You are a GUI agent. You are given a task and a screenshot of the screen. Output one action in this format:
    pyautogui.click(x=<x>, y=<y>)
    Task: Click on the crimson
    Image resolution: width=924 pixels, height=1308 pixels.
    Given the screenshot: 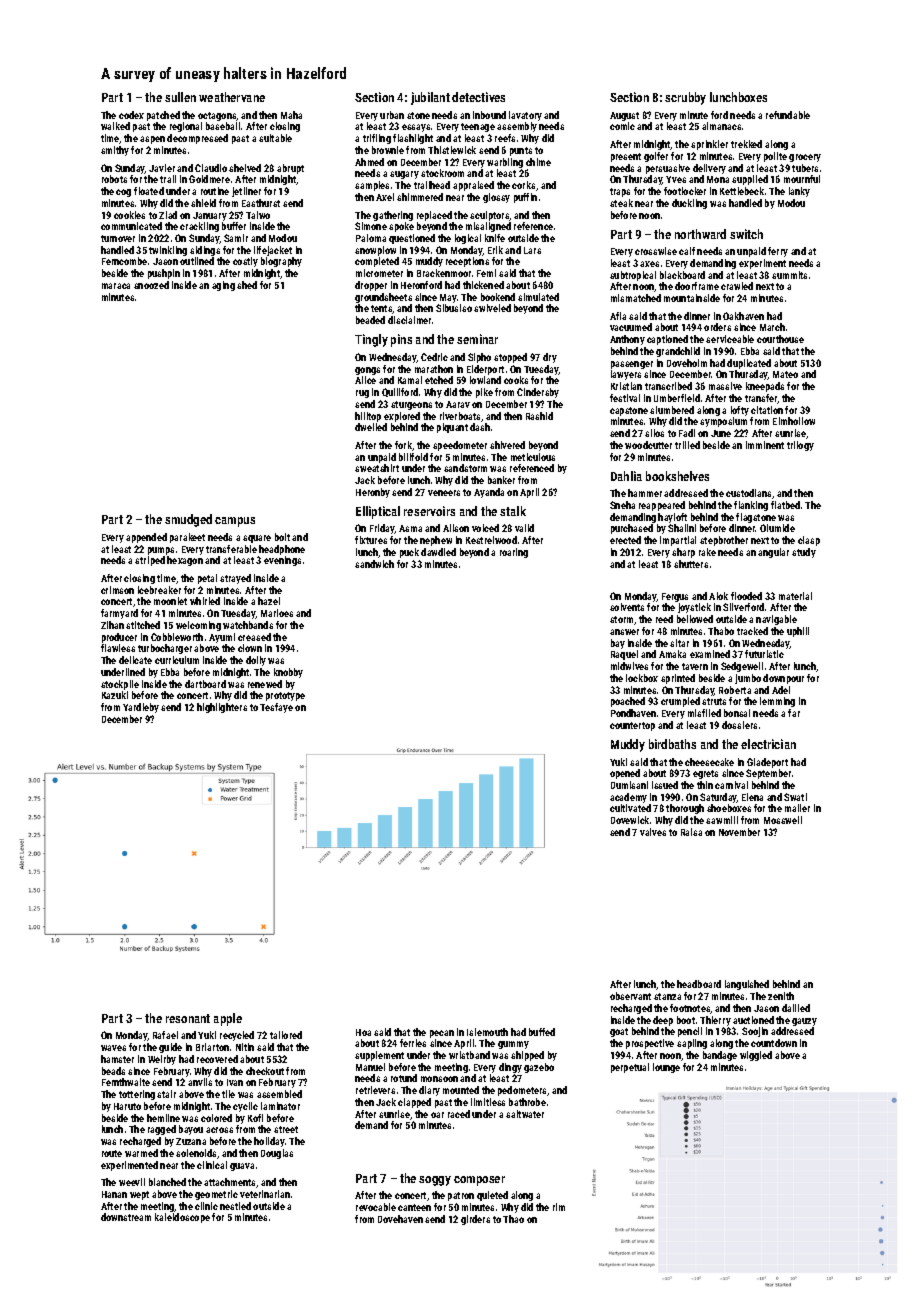 What is the action you would take?
    pyautogui.click(x=117, y=590)
